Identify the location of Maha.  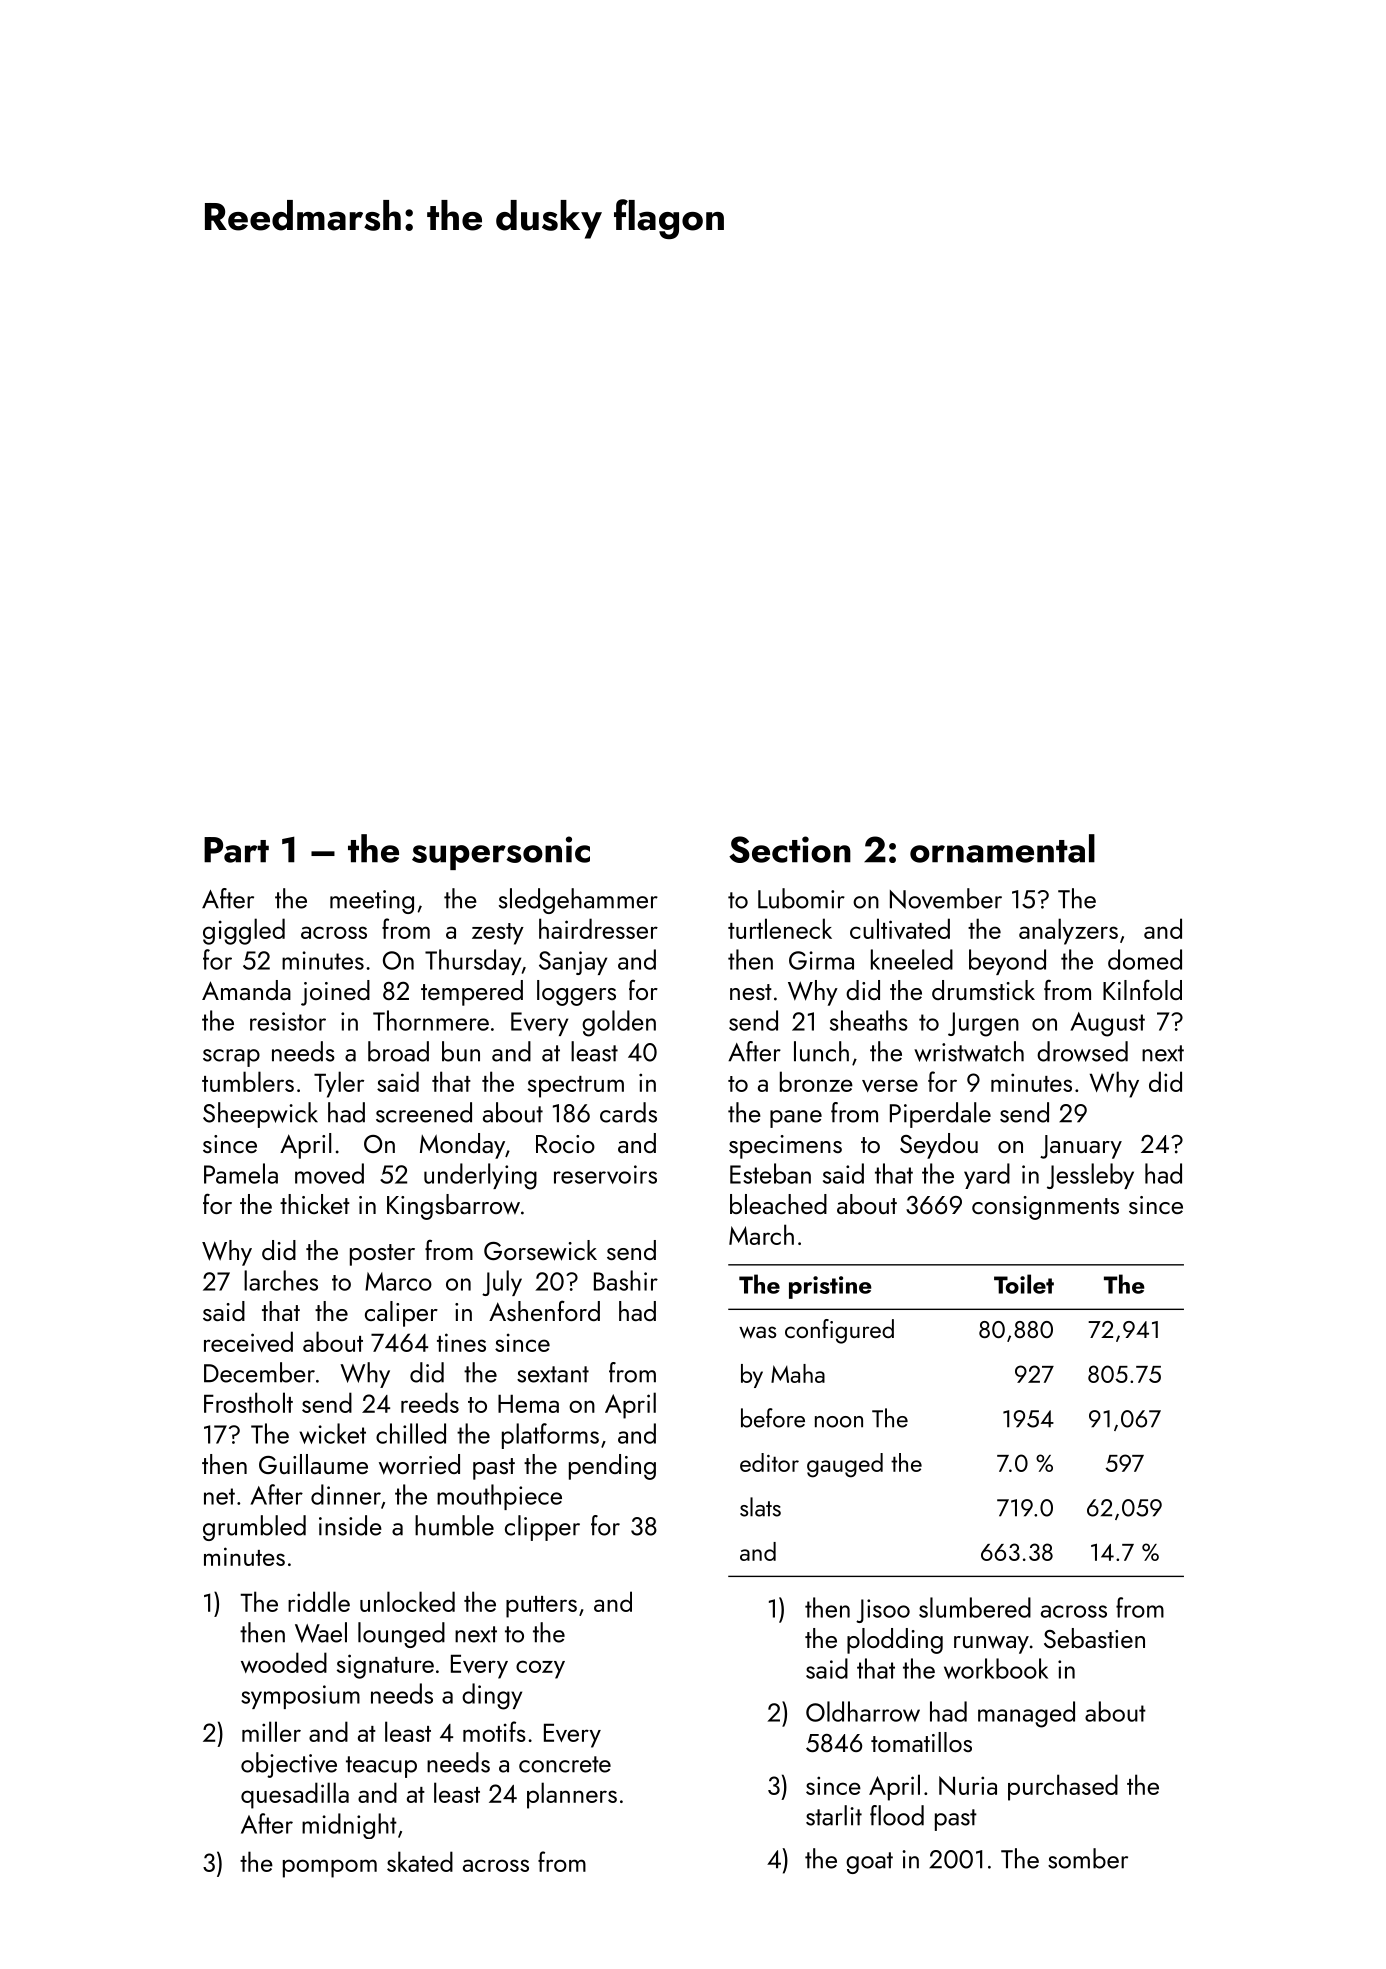
(798, 1373).
